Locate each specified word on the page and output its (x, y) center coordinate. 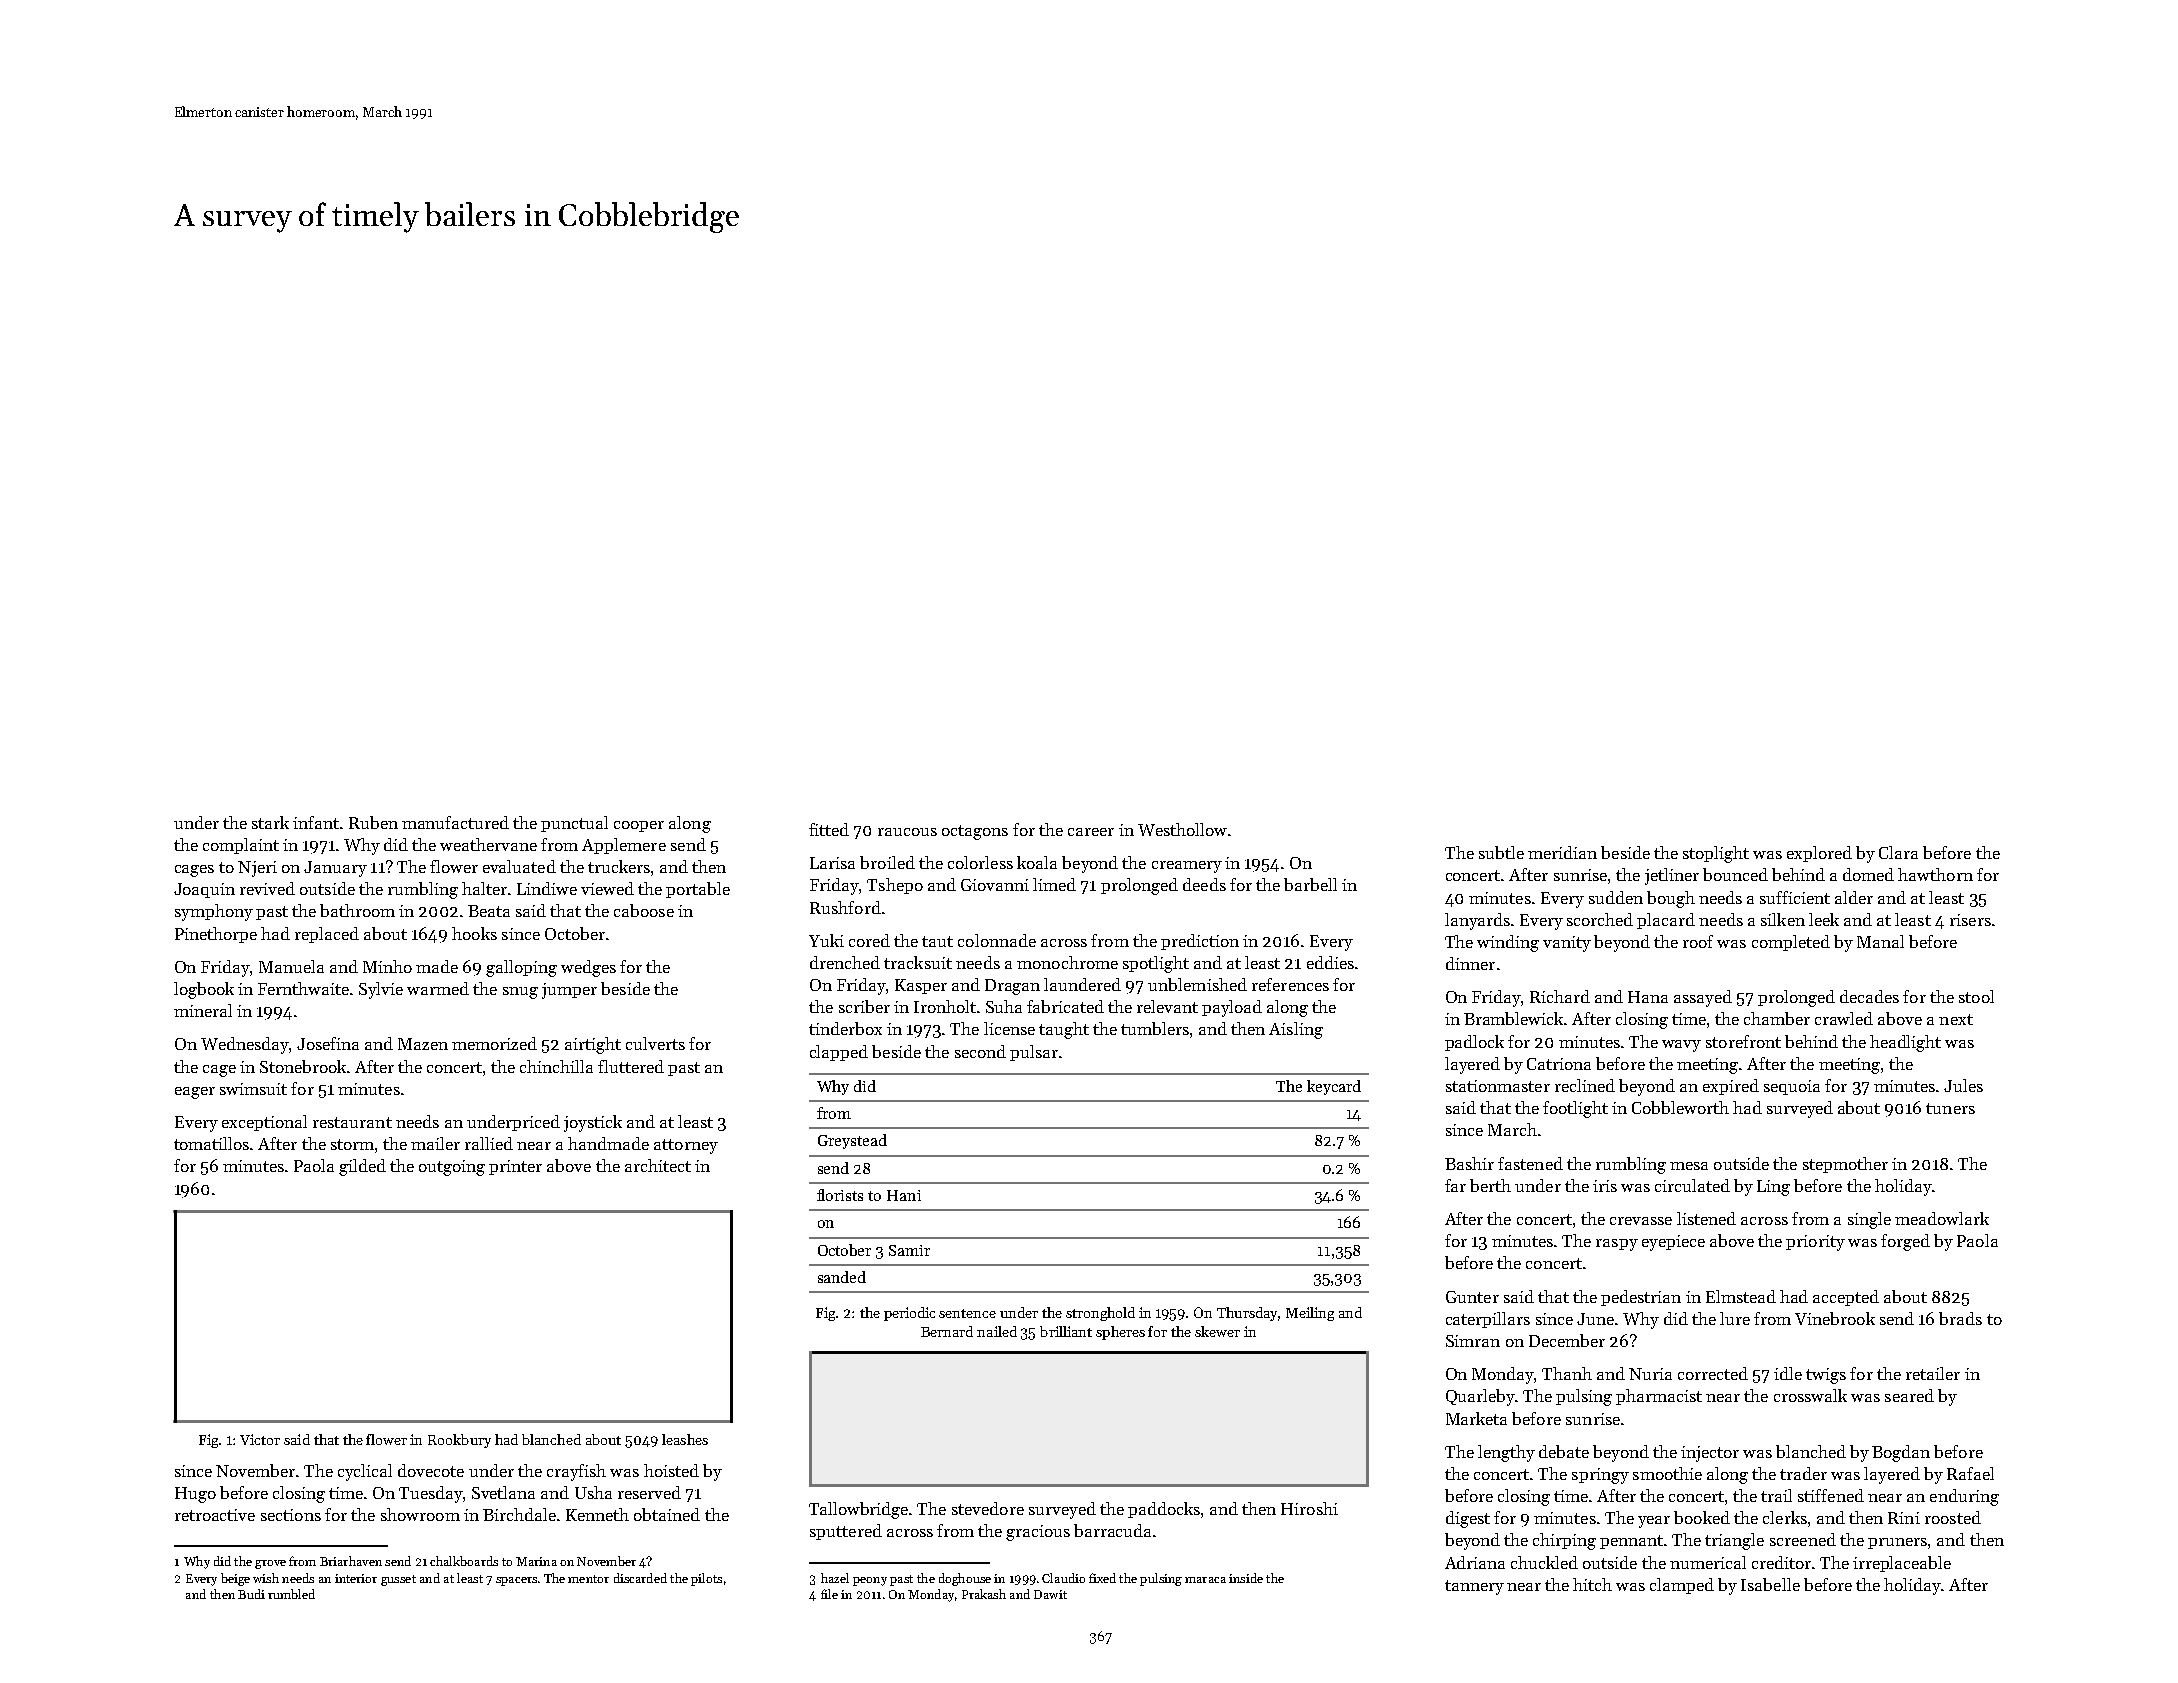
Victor (260, 1439)
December (1567, 1340)
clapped (839, 1053)
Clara (1898, 852)
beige (235, 1579)
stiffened (1831, 1495)
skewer (1217, 1331)
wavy (1681, 1046)
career (1091, 832)
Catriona (1559, 1064)
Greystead (852, 1141)
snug (520, 993)
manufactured (455, 822)
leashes (685, 1439)
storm (352, 1144)
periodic (909, 1314)
